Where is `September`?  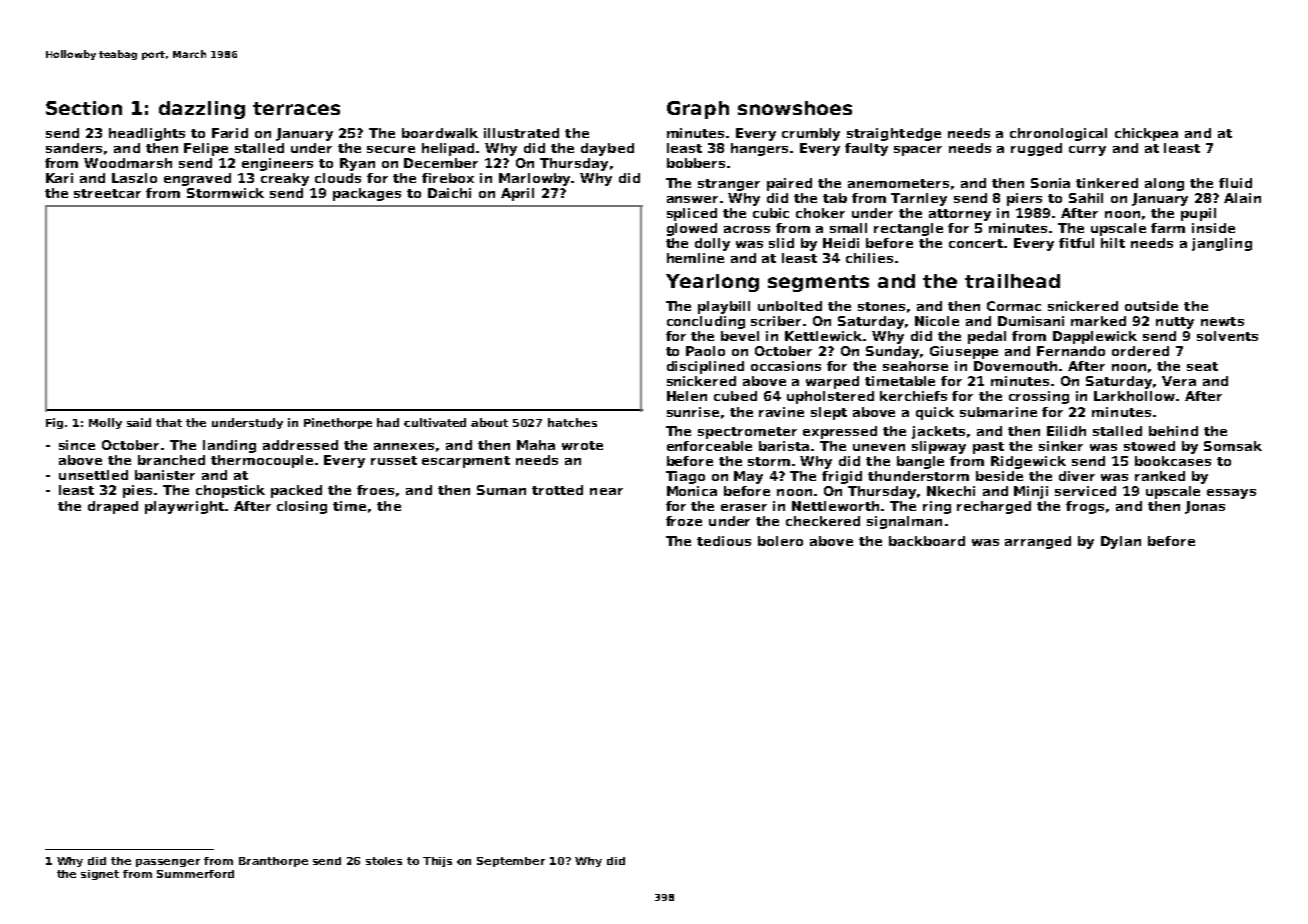 September is located at coordinates (511, 862).
